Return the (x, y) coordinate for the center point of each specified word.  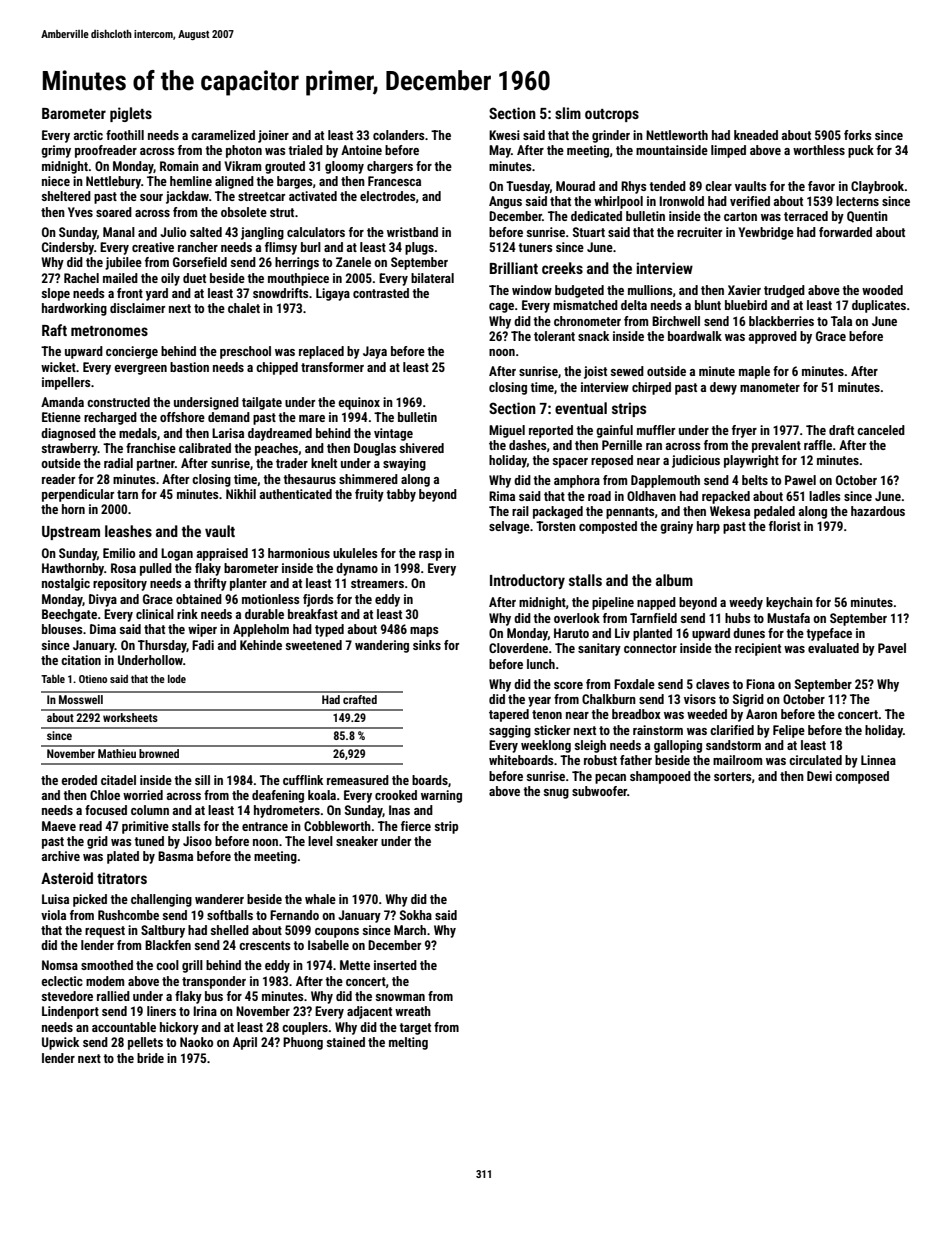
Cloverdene (518, 648)
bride (150, 1058)
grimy (56, 151)
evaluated (833, 648)
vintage (393, 434)
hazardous (878, 511)
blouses (62, 629)
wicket (58, 367)
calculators (316, 232)
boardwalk (695, 336)
